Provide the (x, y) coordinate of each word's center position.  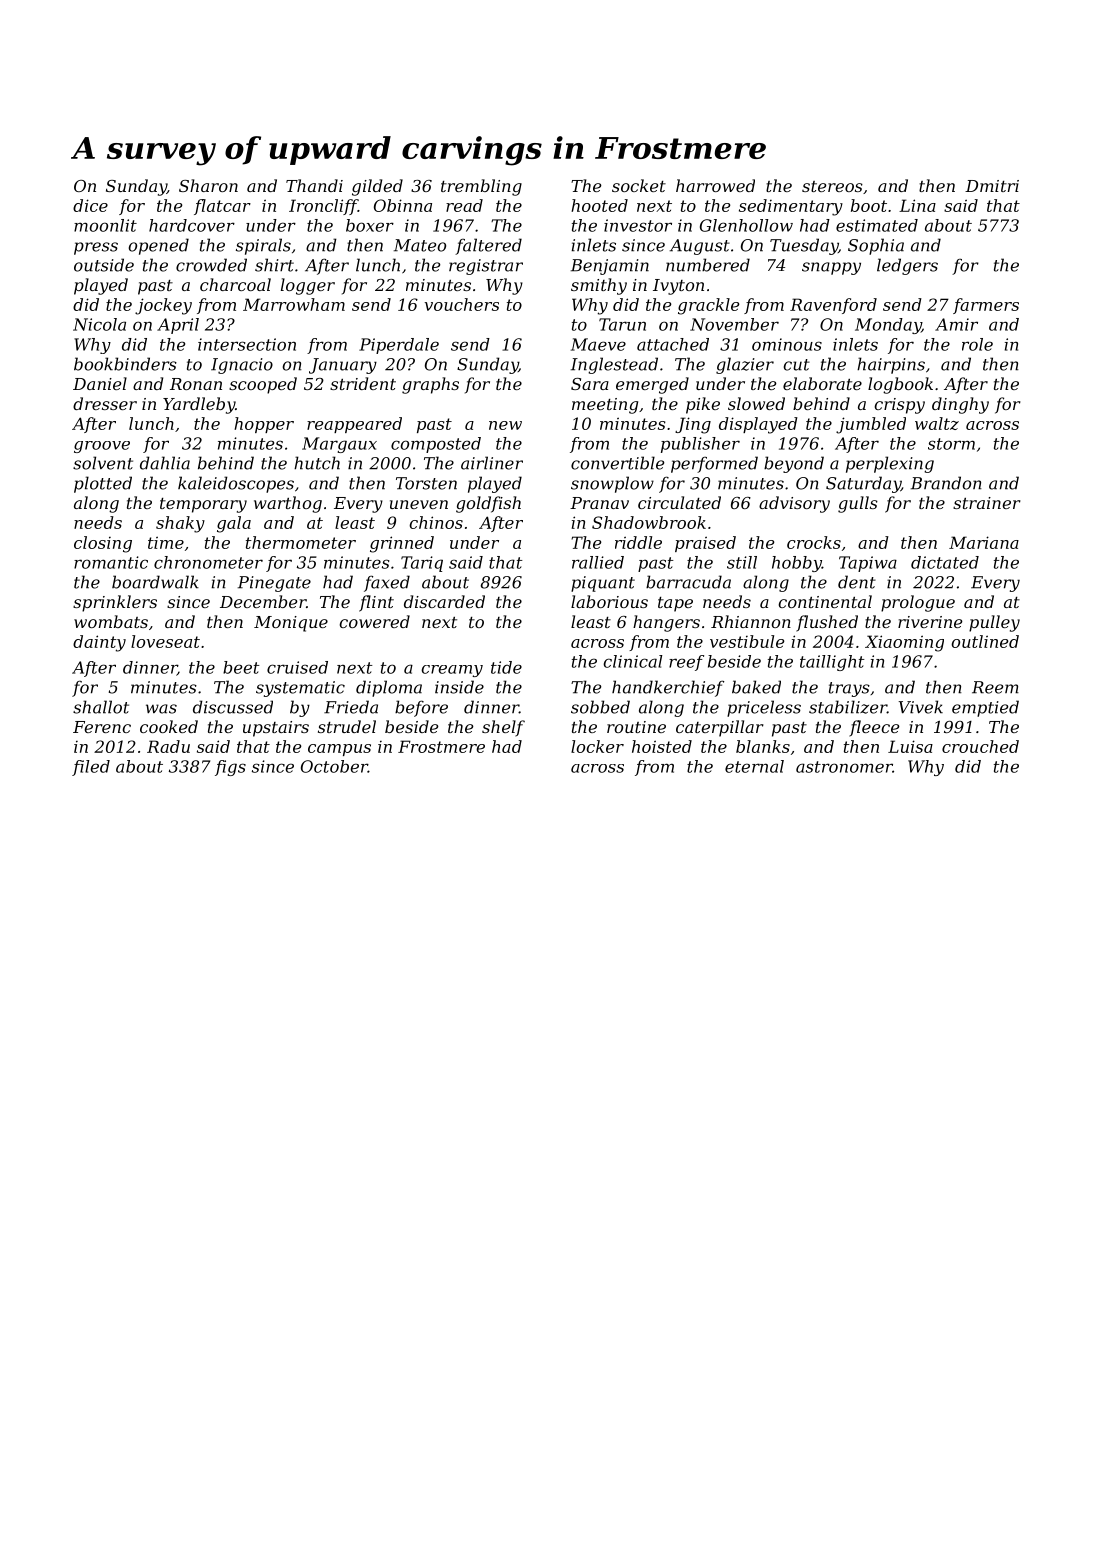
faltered (488, 246)
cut (797, 365)
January (343, 366)
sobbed (600, 707)
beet (241, 667)
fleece (874, 728)
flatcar (222, 207)
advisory (794, 504)
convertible (617, 463)
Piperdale (399, 346)
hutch (317, 463)
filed (91, 768)
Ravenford (833, 306)
